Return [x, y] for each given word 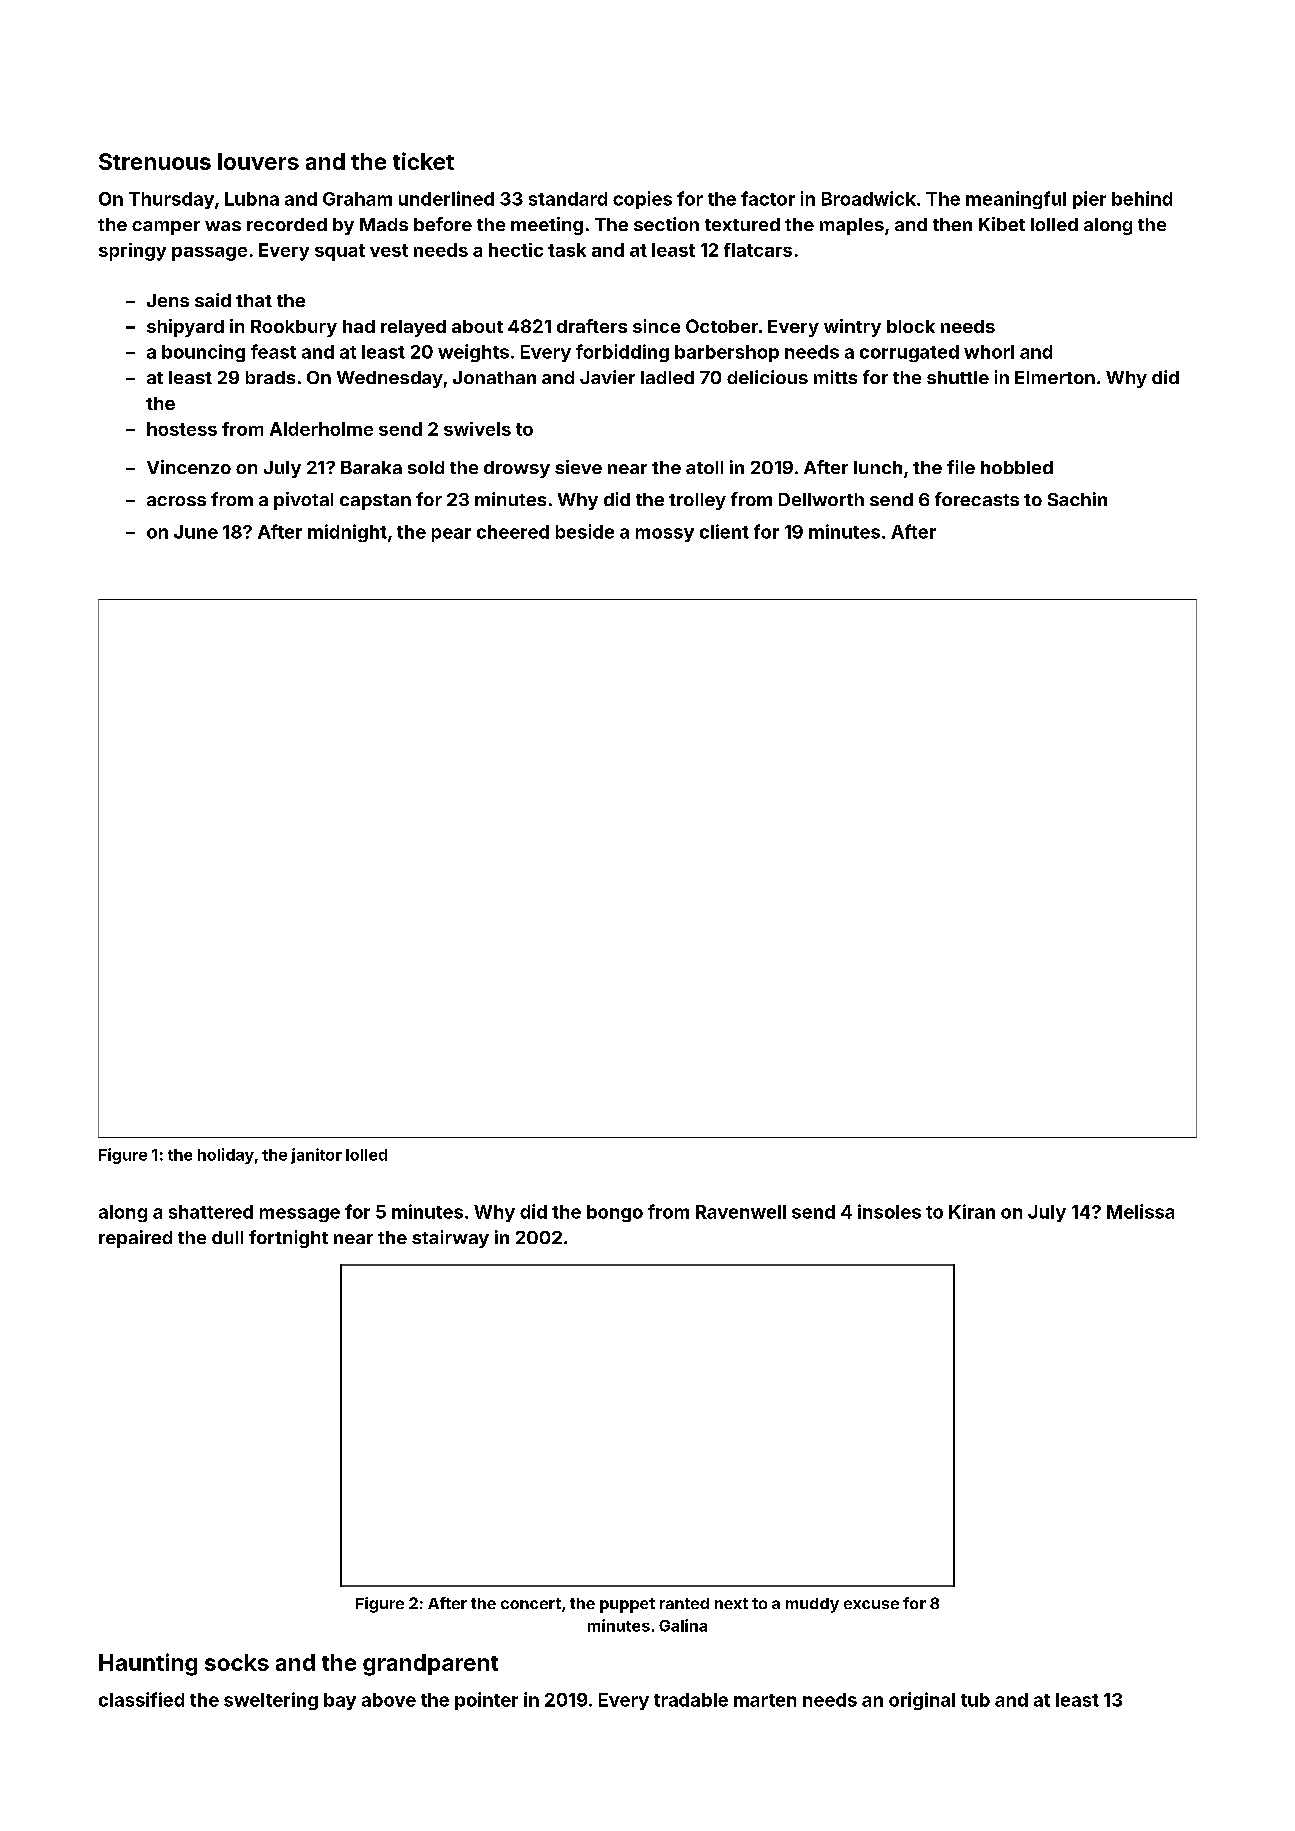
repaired [135, 1239]
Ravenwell [741, 1212]
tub [975, 1700]
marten [765, 1700]
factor [768, 198]
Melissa [1140, 1211]
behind [1142, 198]
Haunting [148, 1664]
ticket [423, 161]
